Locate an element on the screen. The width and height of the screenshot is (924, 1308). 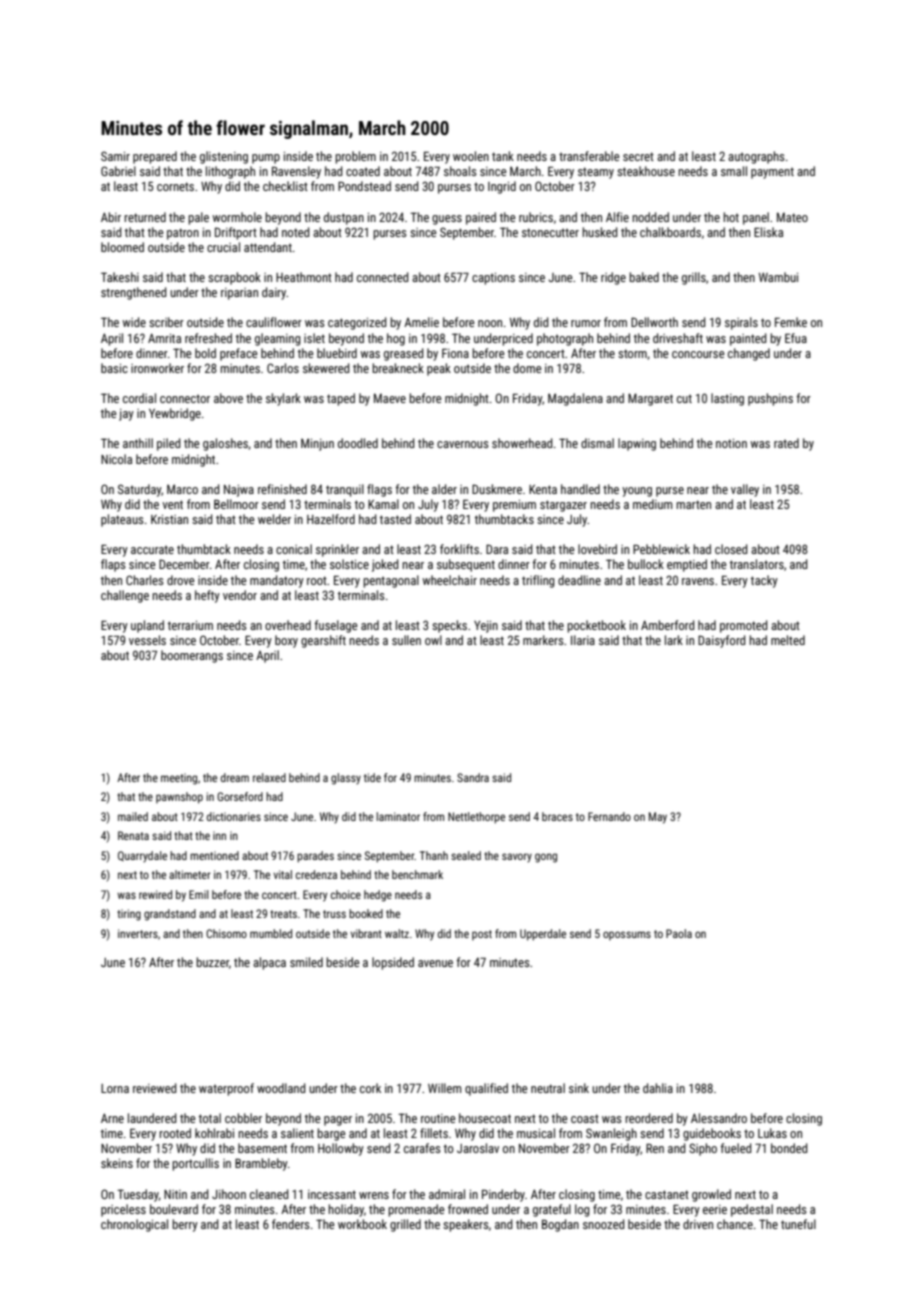
Amelie is located at coordinates (421, 322).
